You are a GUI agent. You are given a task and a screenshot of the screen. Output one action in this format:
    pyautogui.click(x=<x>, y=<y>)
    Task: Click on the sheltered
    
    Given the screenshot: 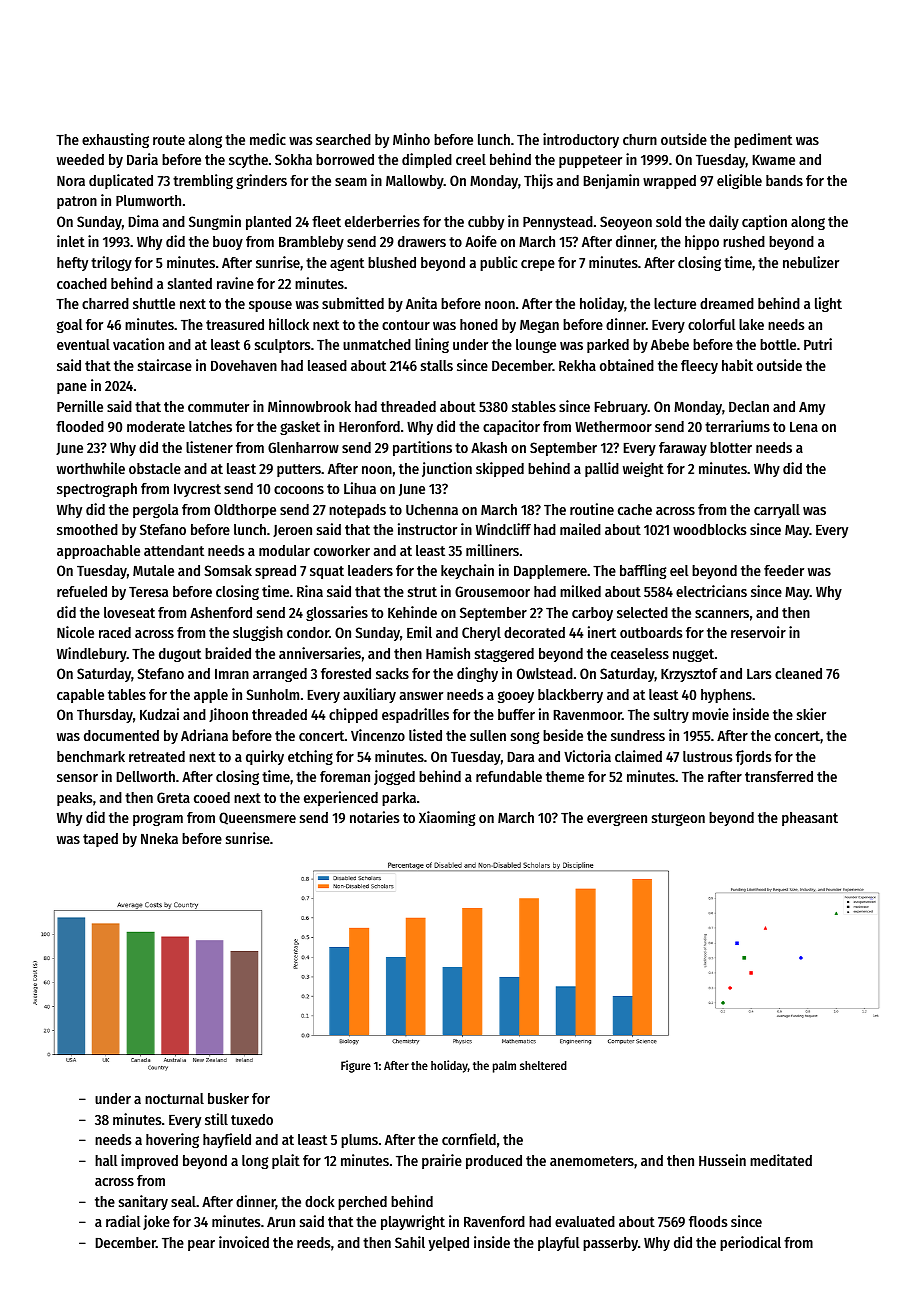 What is the action you would take?
    pyautogui.click(x=543, y=1065)
